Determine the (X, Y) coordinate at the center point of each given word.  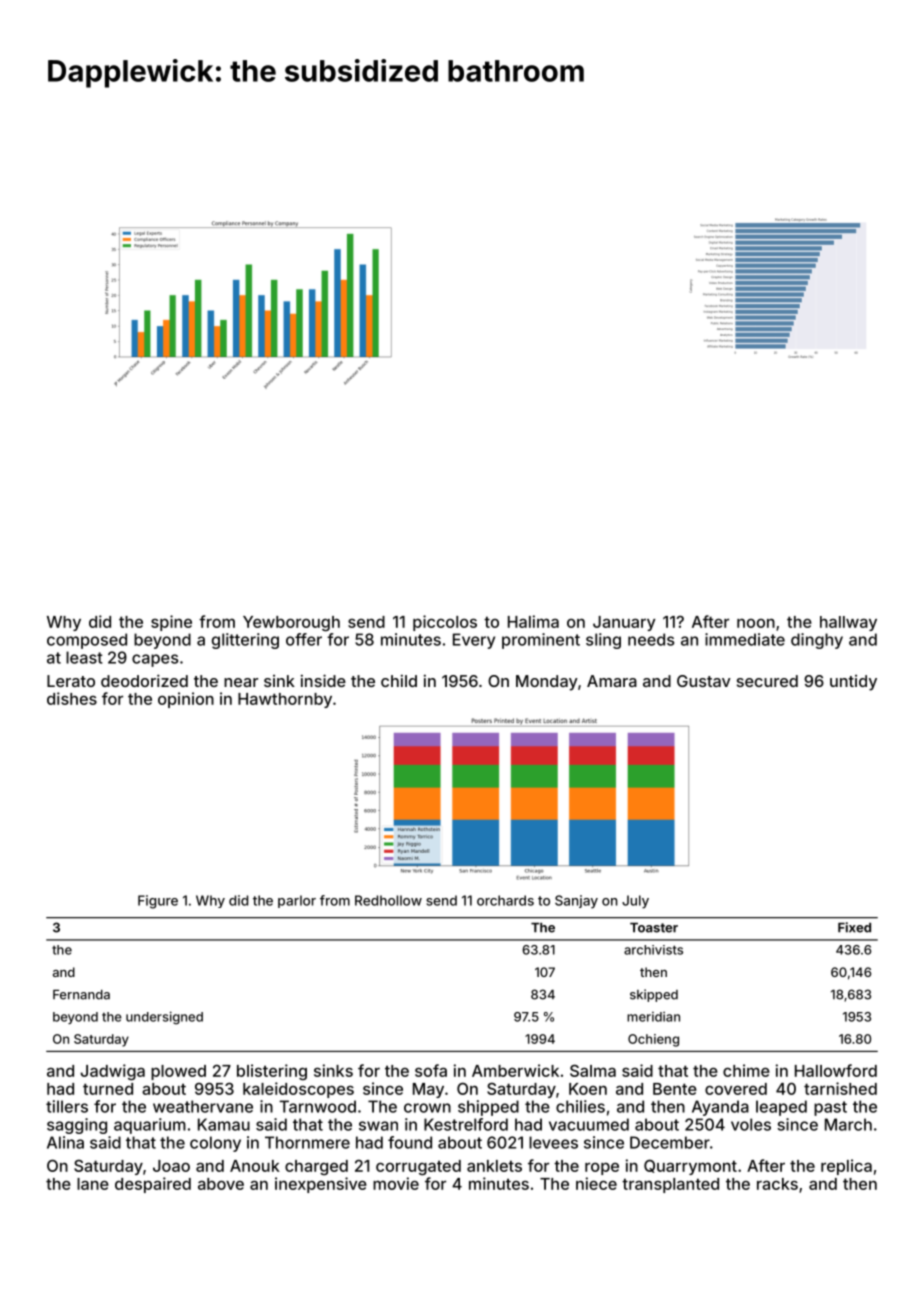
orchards (505, 900)
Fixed (854, 927)
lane (93, 1184)
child (399, 680)
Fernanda (81, 995)
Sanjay (576, 902)
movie (396, 1183)
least (84, 657)
